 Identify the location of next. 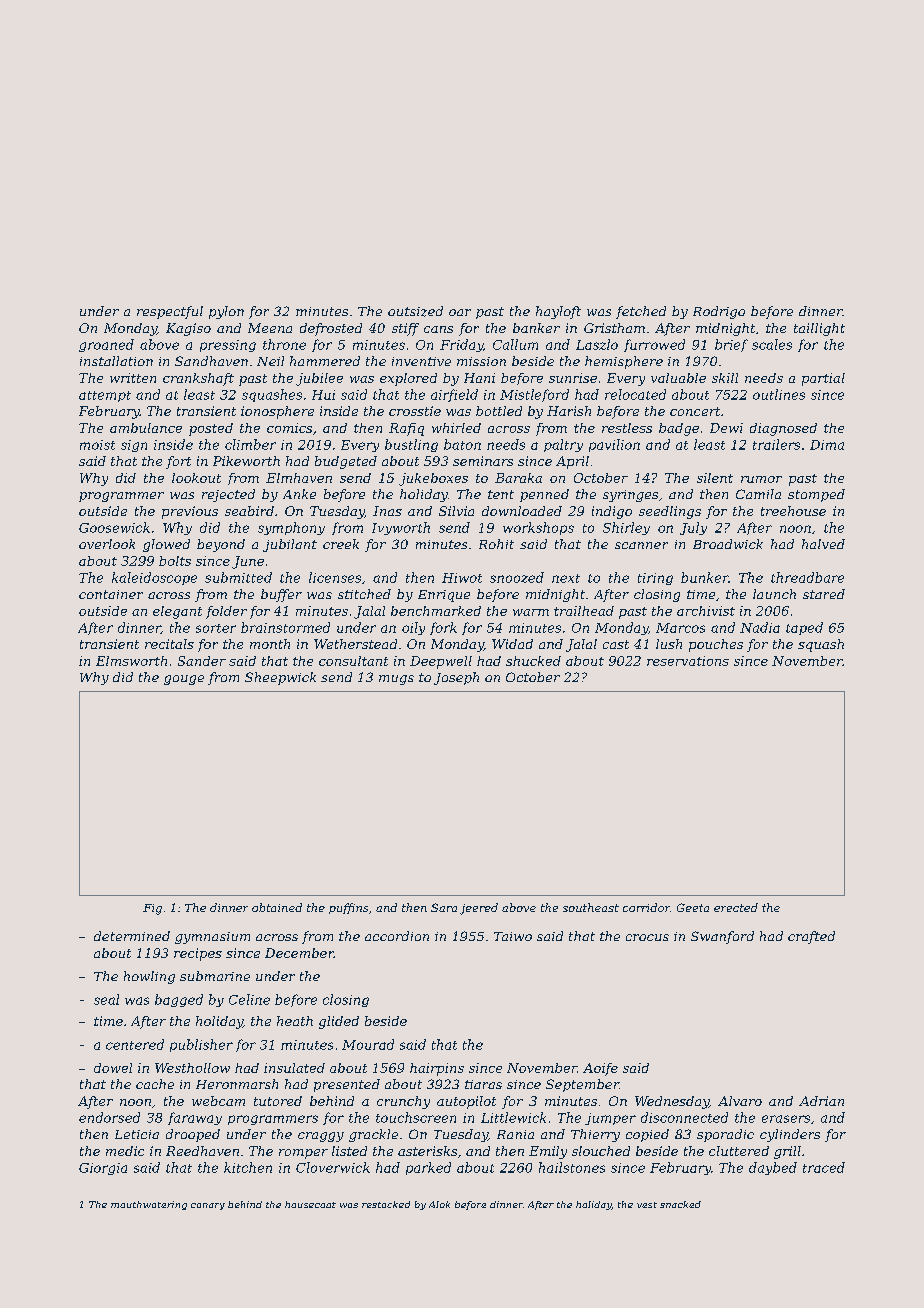
(566, 578).
